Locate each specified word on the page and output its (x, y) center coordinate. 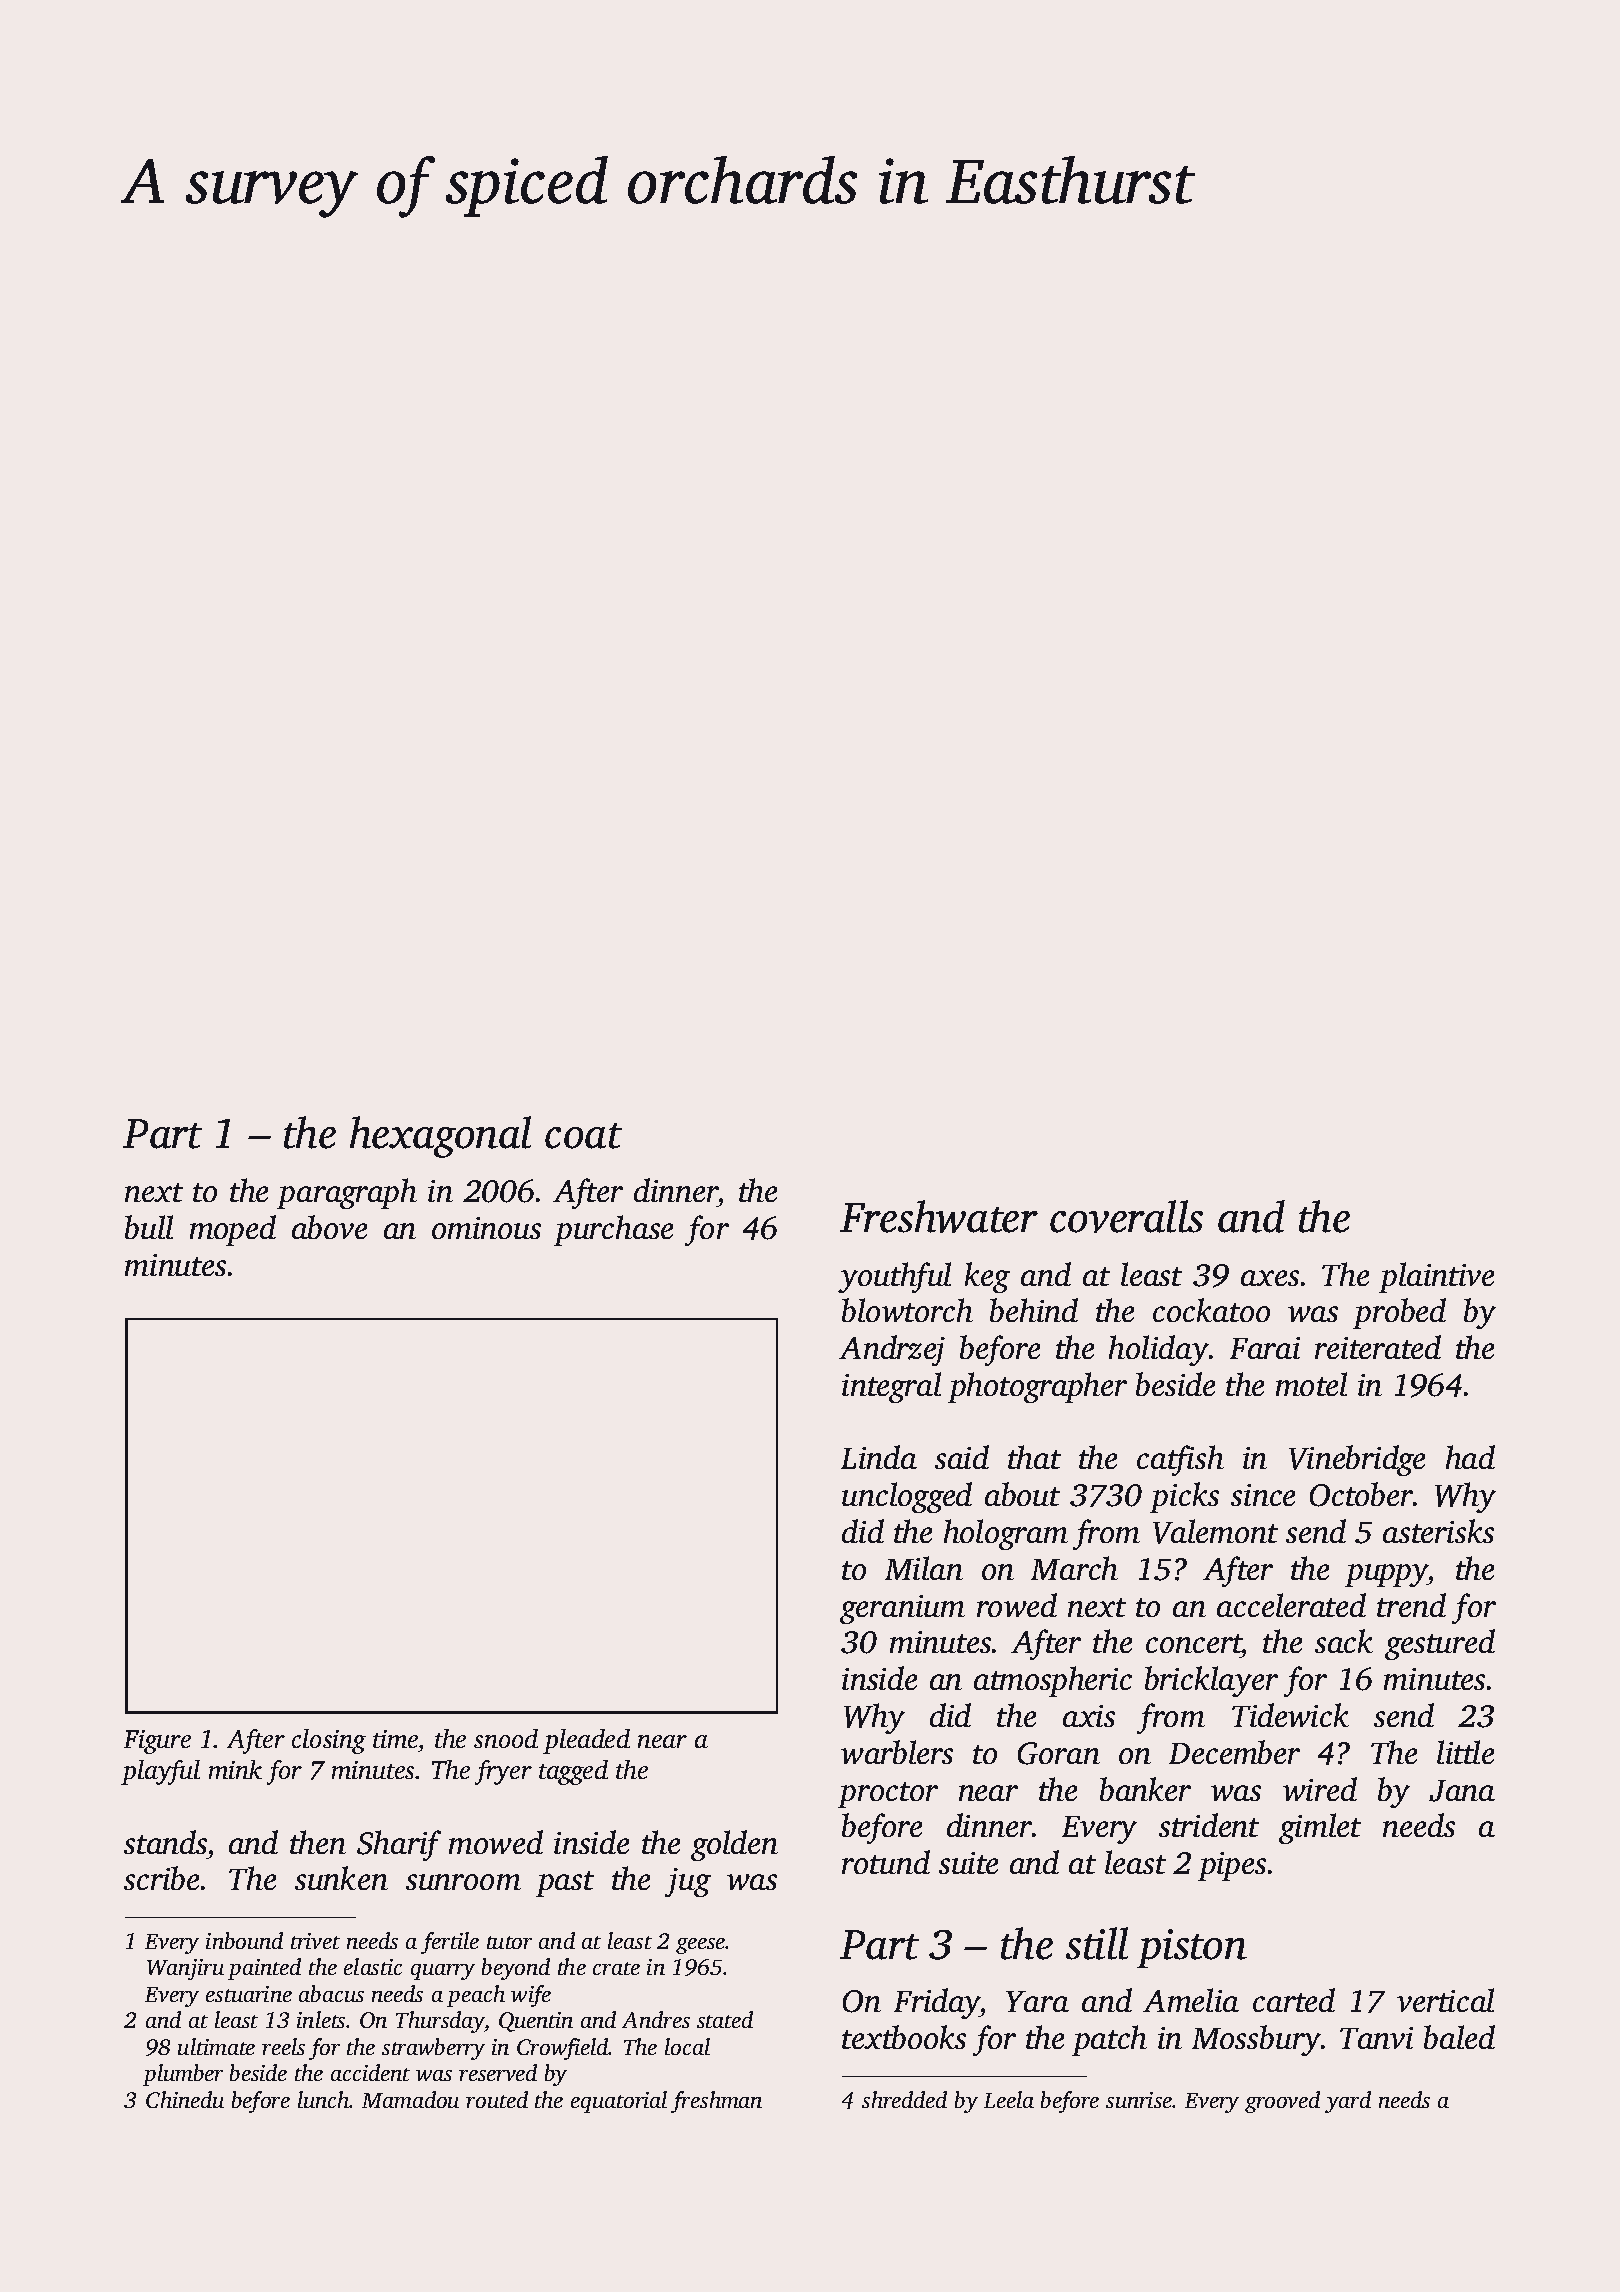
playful (160, 1772)
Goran (1059, 1753)
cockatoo (1211, 1310)
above (329, 1227)
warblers (897, 1752)
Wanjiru (185, 1969)
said (962, 1457)
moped (233, 1230)
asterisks (1438, 1531)
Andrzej (892, 1350)
